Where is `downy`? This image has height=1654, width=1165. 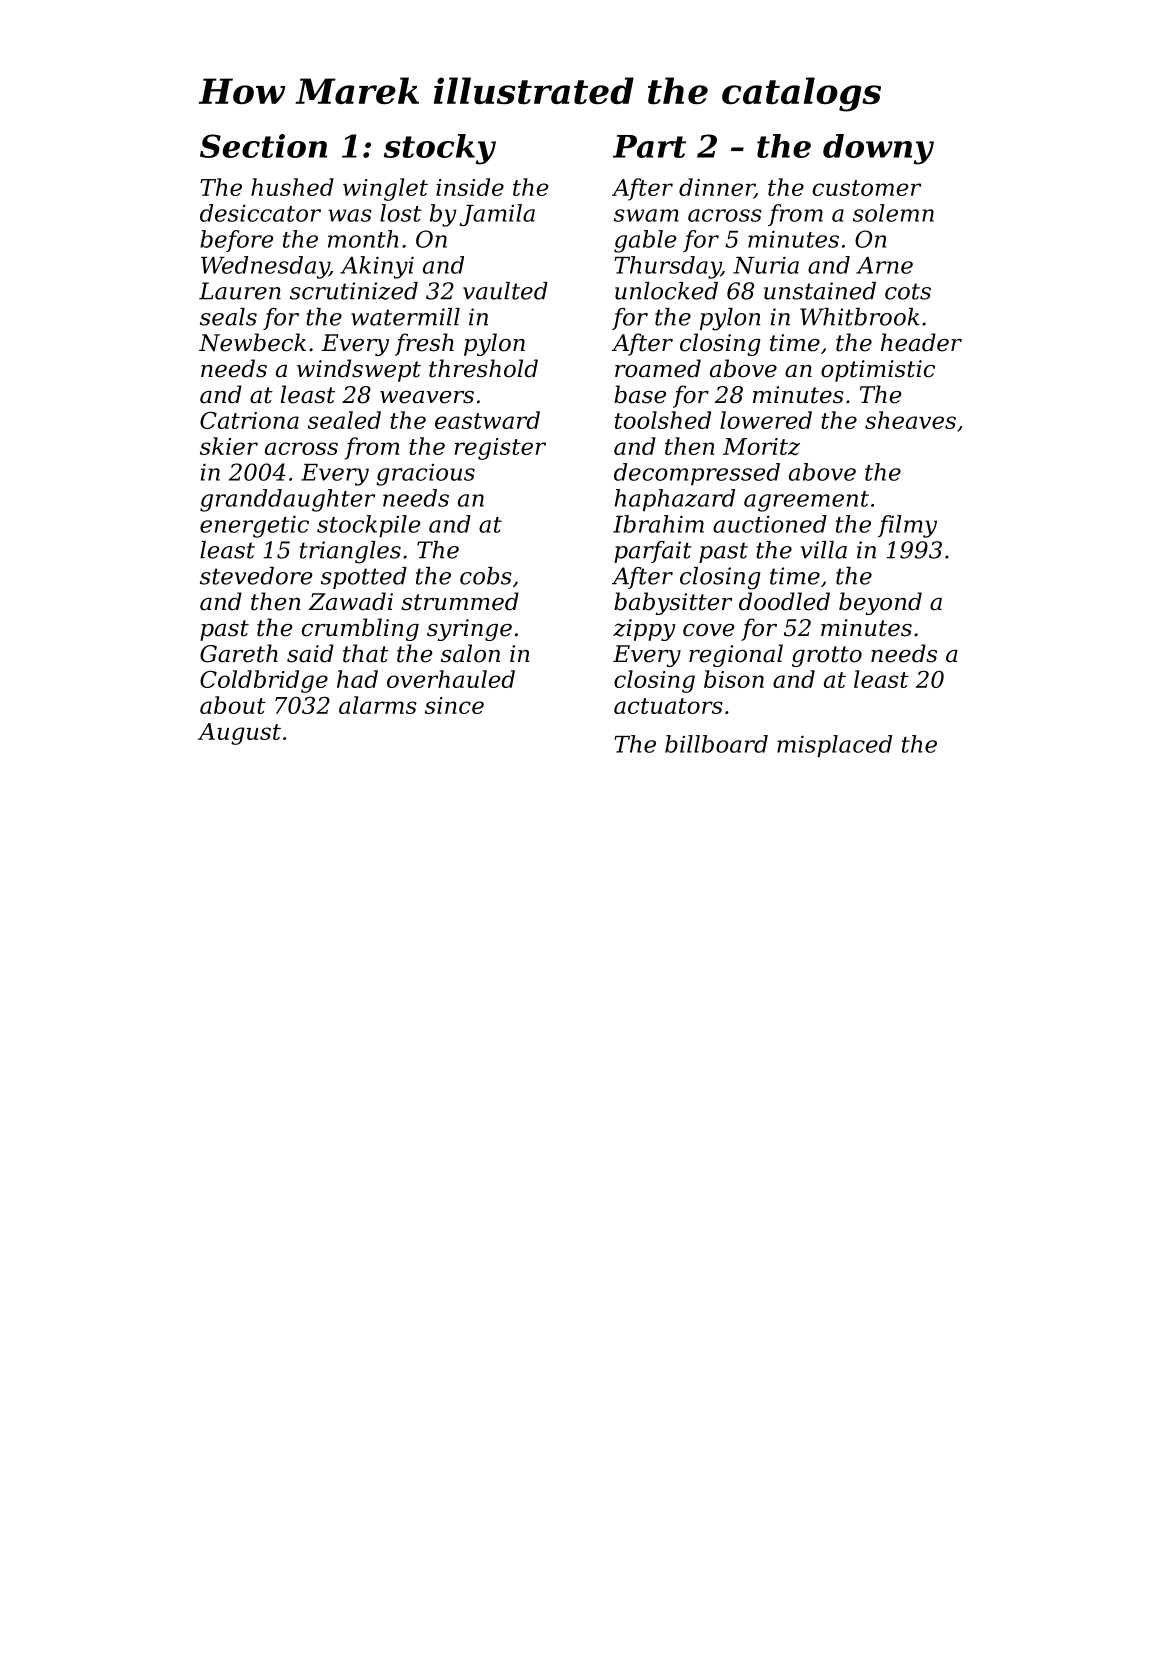 downy is located at coordinates (878, 149).
